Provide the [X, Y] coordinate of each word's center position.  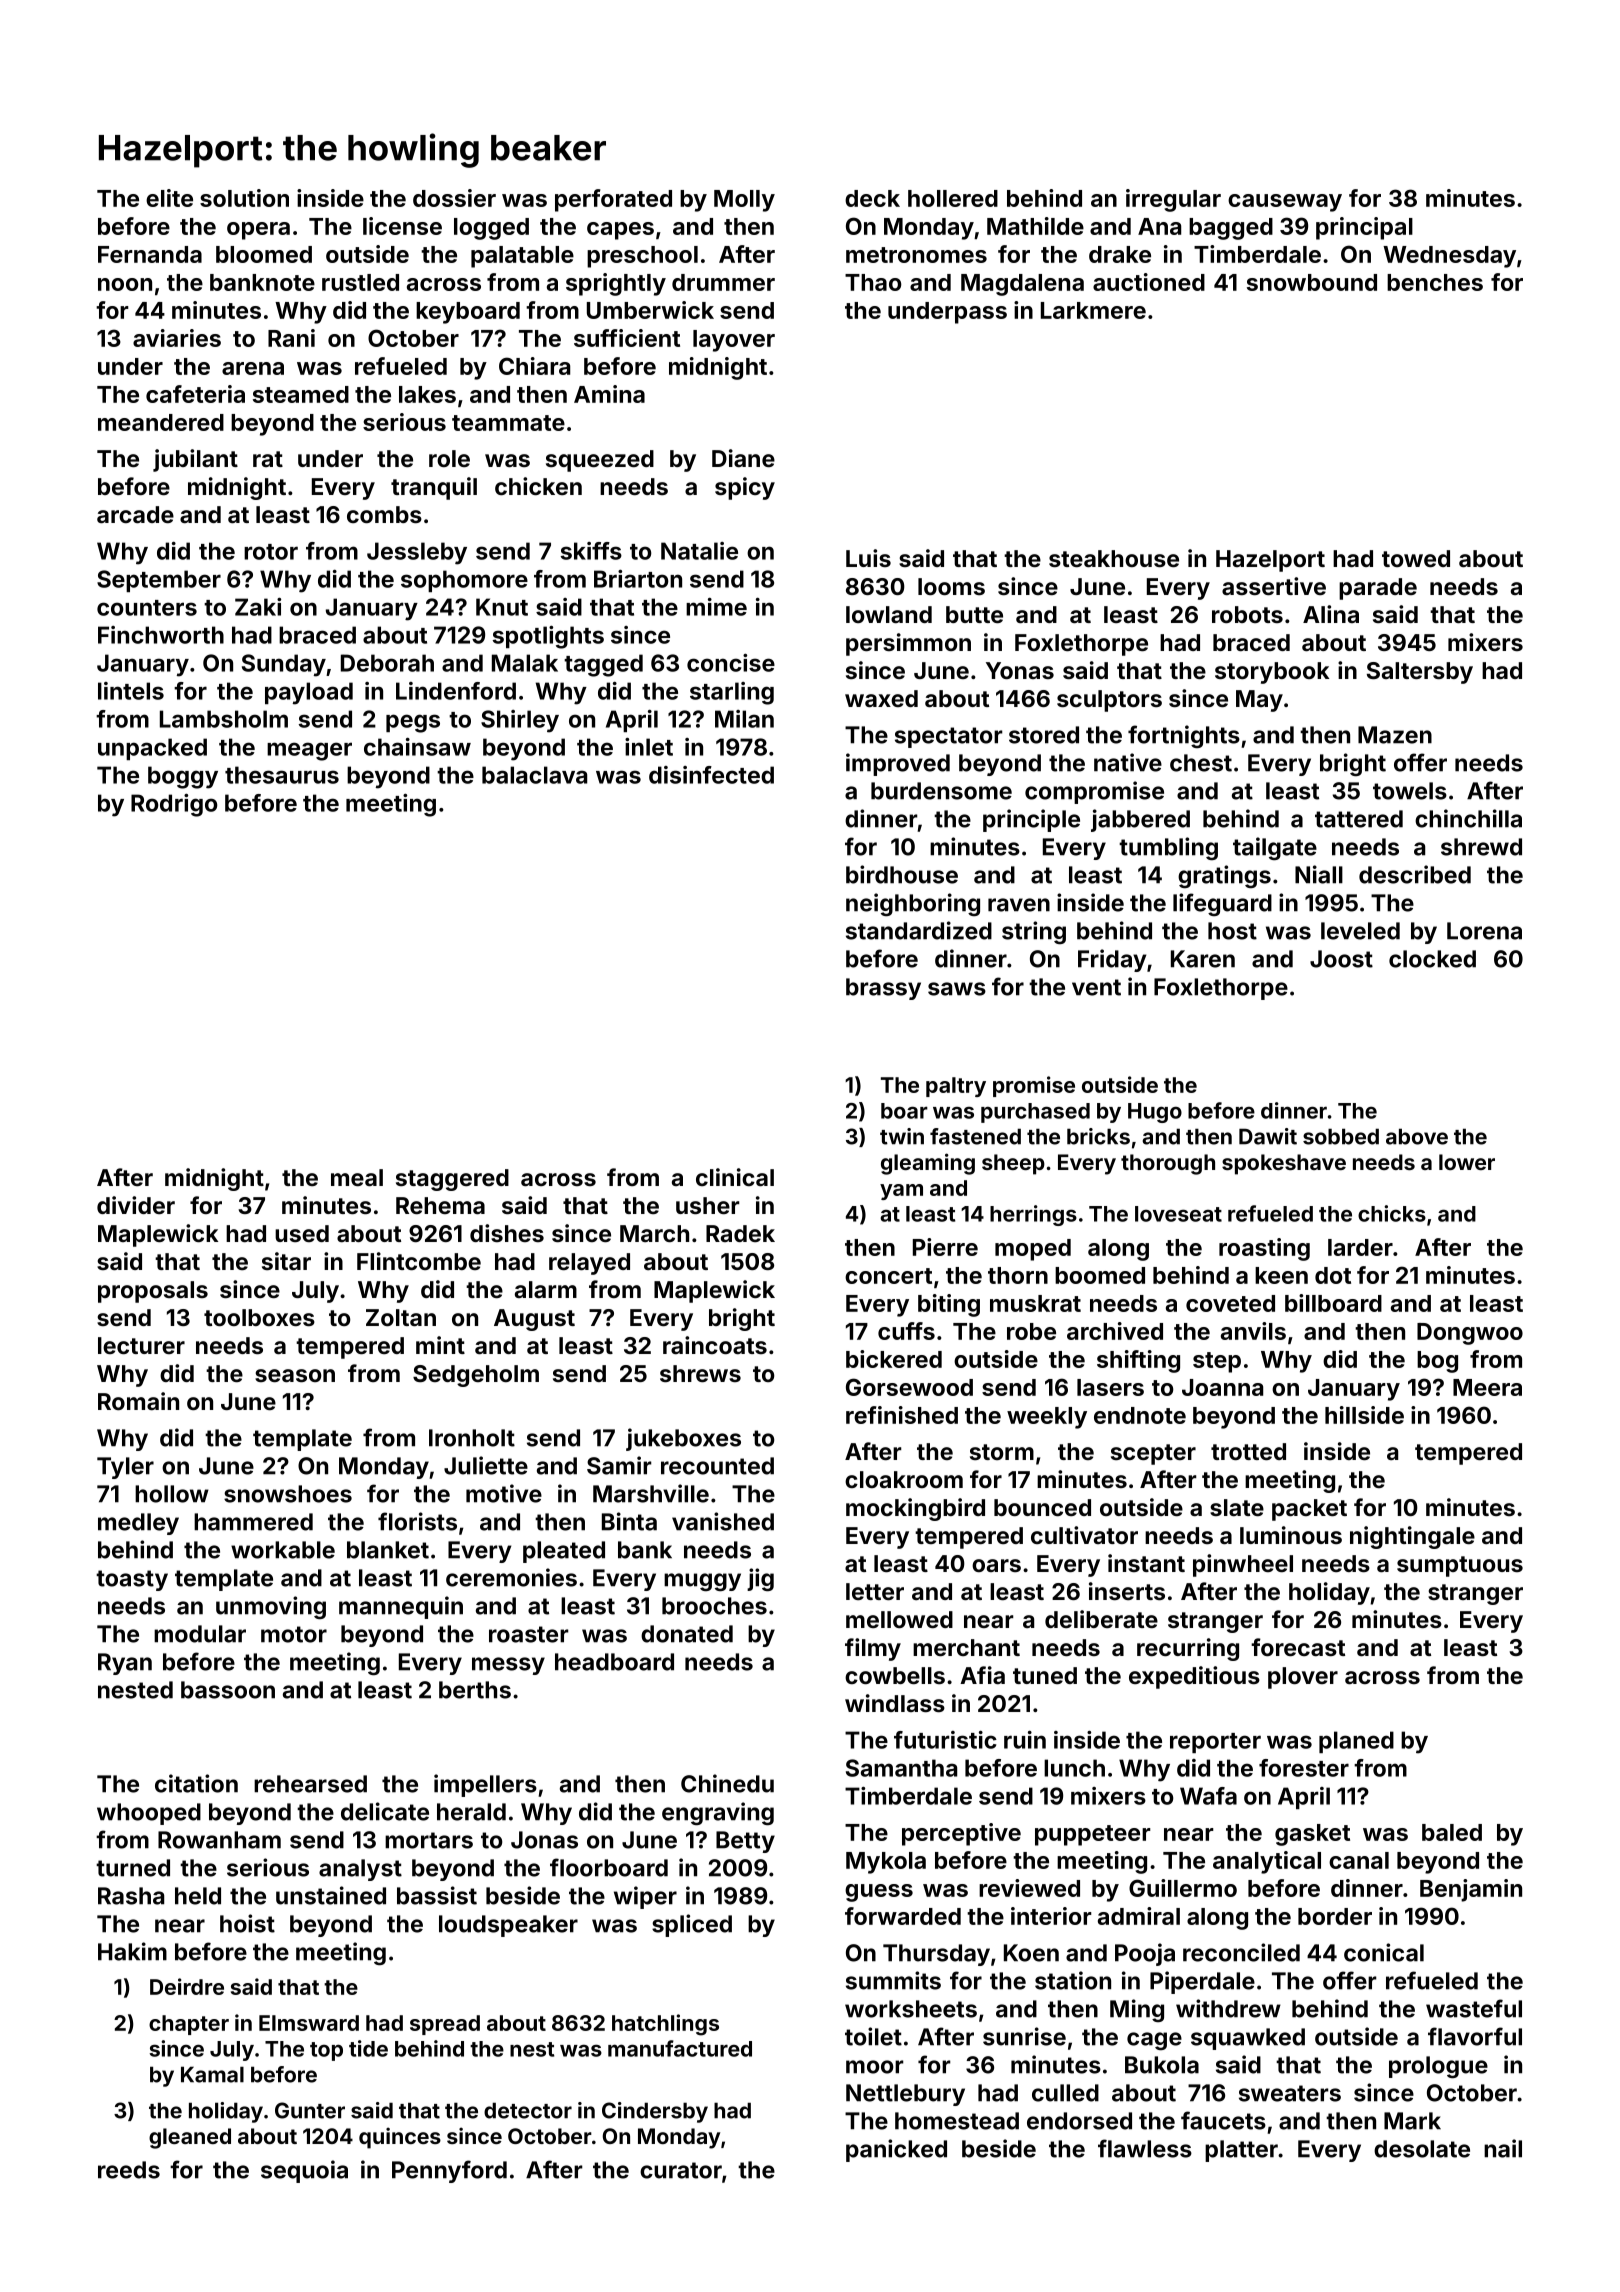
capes [620, 231]
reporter [1215, 1743]
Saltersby [1420, 673]
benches [1435, 282]
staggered [452, 1180]
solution [244, 198]
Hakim [132, 1951]
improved [898, 764]
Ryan [125, 1664]
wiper [645, 1897]
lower [1467, 1162]
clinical [735, 1177]
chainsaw [417, 747]
